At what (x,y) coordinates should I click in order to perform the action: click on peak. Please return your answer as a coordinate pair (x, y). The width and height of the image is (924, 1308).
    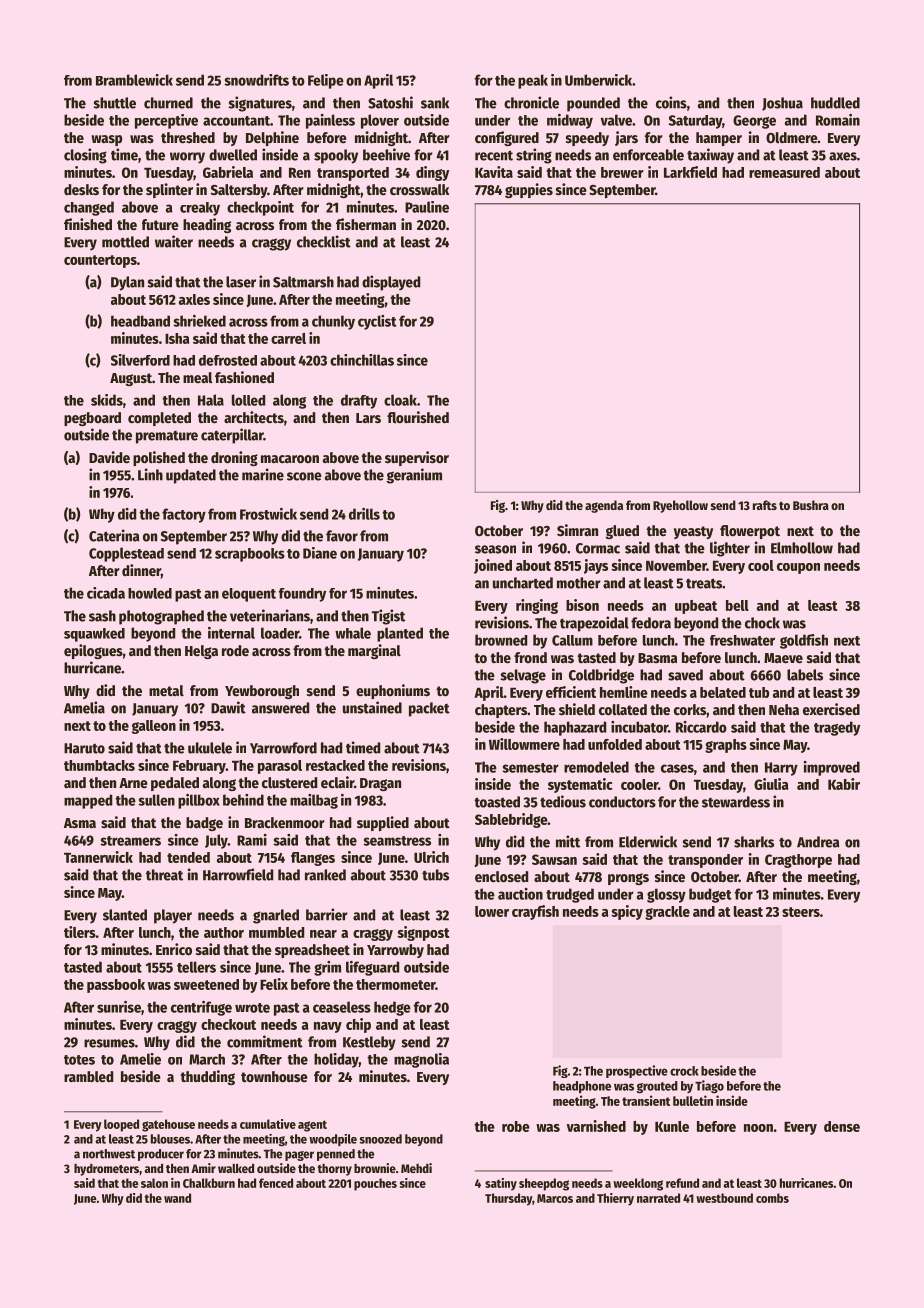
    Looking at the image, I should click on (533, 81).
